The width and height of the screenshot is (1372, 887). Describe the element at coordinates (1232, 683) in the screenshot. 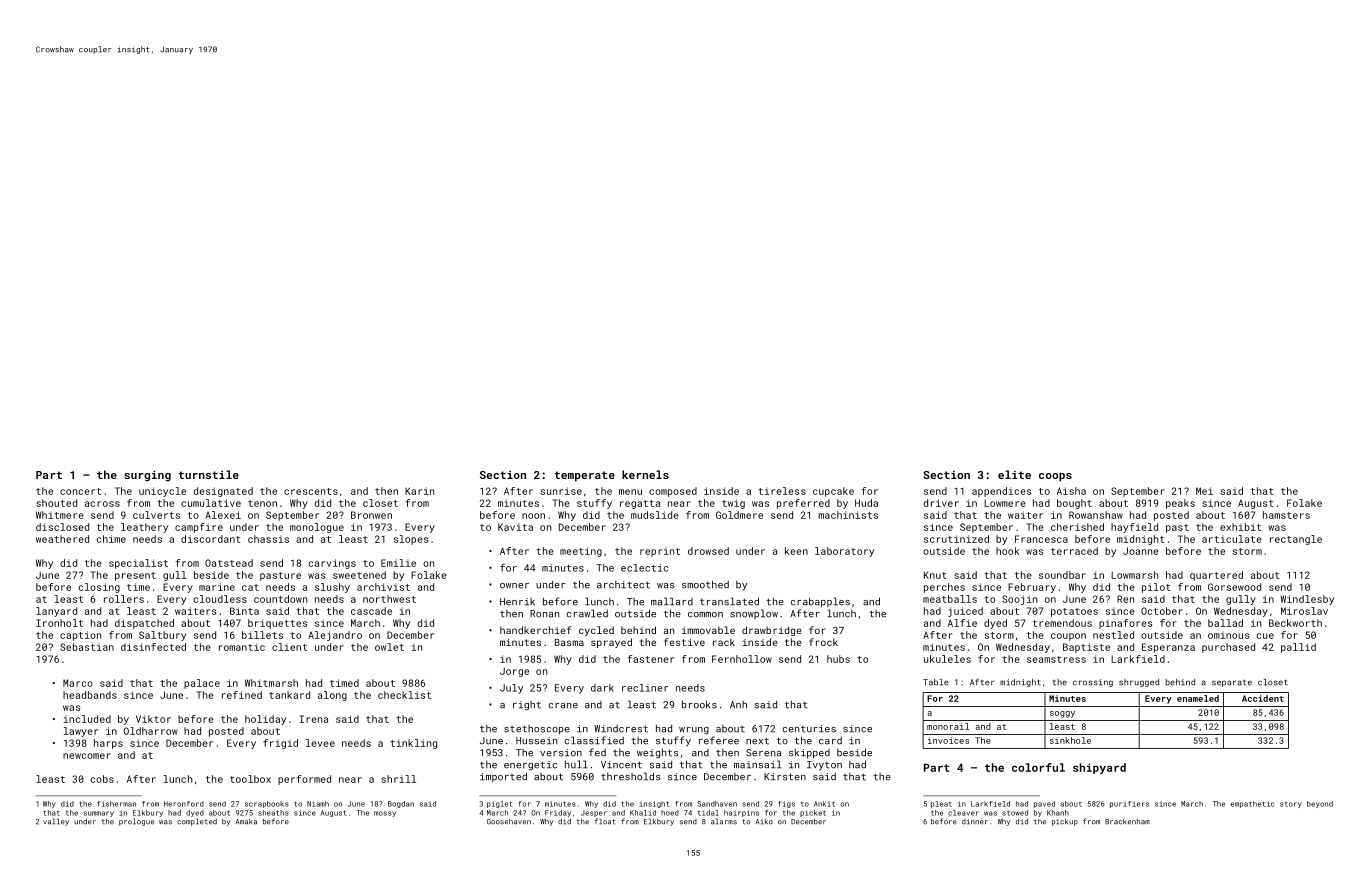

I see `separate` at that location.
